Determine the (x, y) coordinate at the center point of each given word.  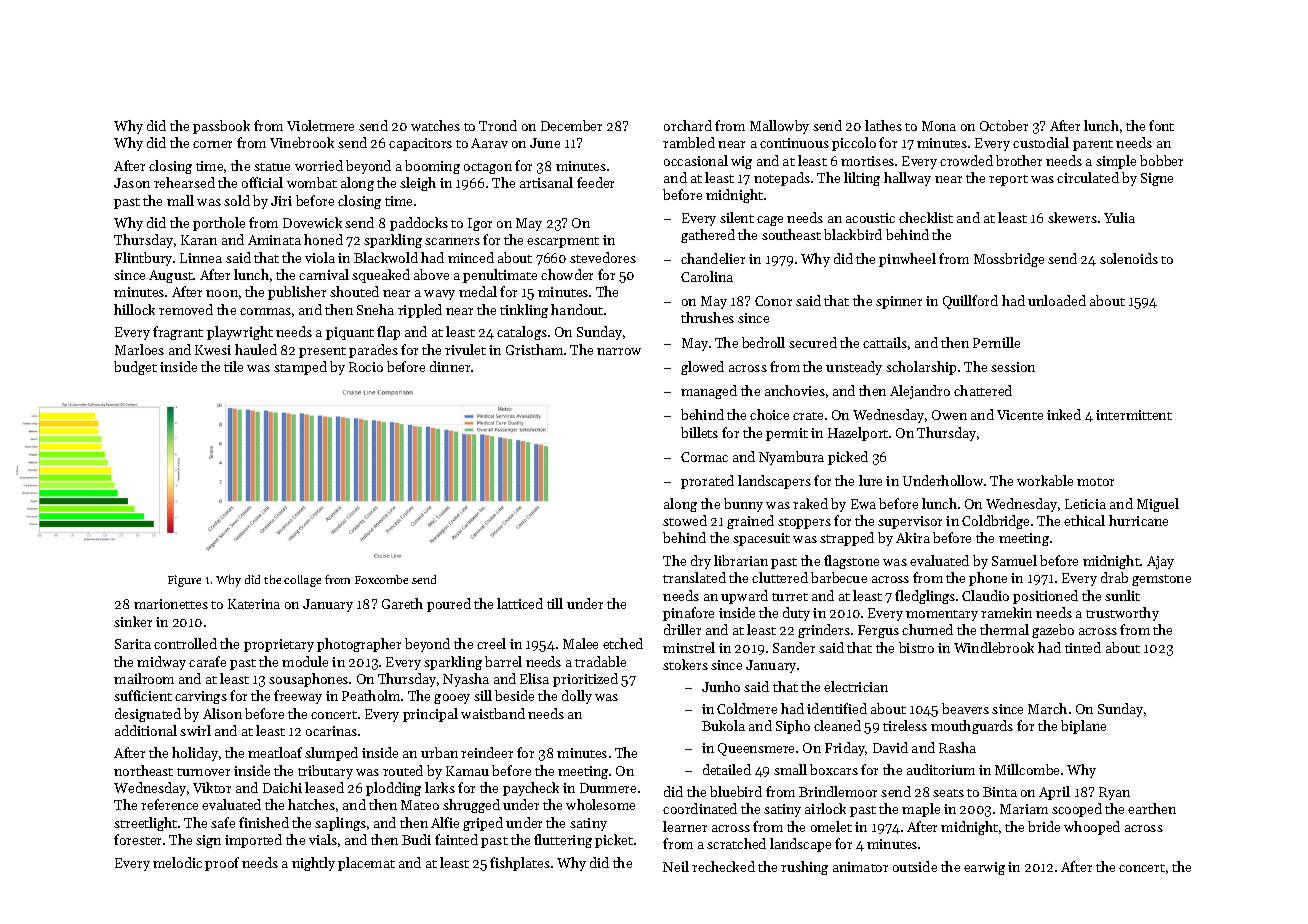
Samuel (1014, 560)
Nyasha (466, 680)
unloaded (1057, 300)
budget (135, 368)
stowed (685, 520)
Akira (913, 537)
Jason (132, 183)
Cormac (704, 457)
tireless (905, 725)
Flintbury (143, 259)
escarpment (563, 242)
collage (302, 581)
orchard (688, 125)
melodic (177, 862)
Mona (939, 126)
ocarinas (331, 731)
